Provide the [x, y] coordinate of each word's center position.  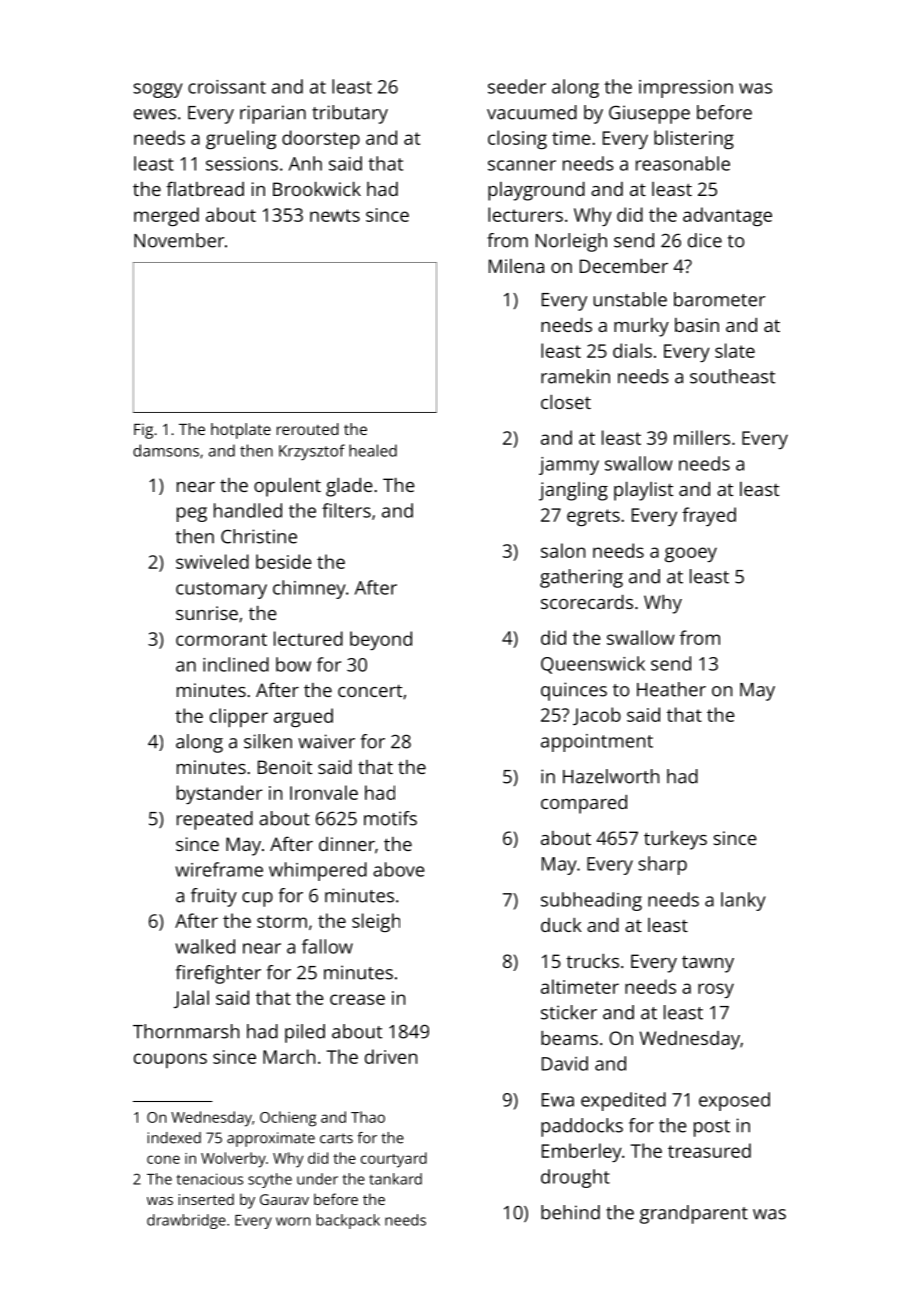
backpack [348, 1221]
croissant [227, 87]
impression [686, 89]
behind [570, 1212]
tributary [350, 114]
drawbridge [186, 1221]
